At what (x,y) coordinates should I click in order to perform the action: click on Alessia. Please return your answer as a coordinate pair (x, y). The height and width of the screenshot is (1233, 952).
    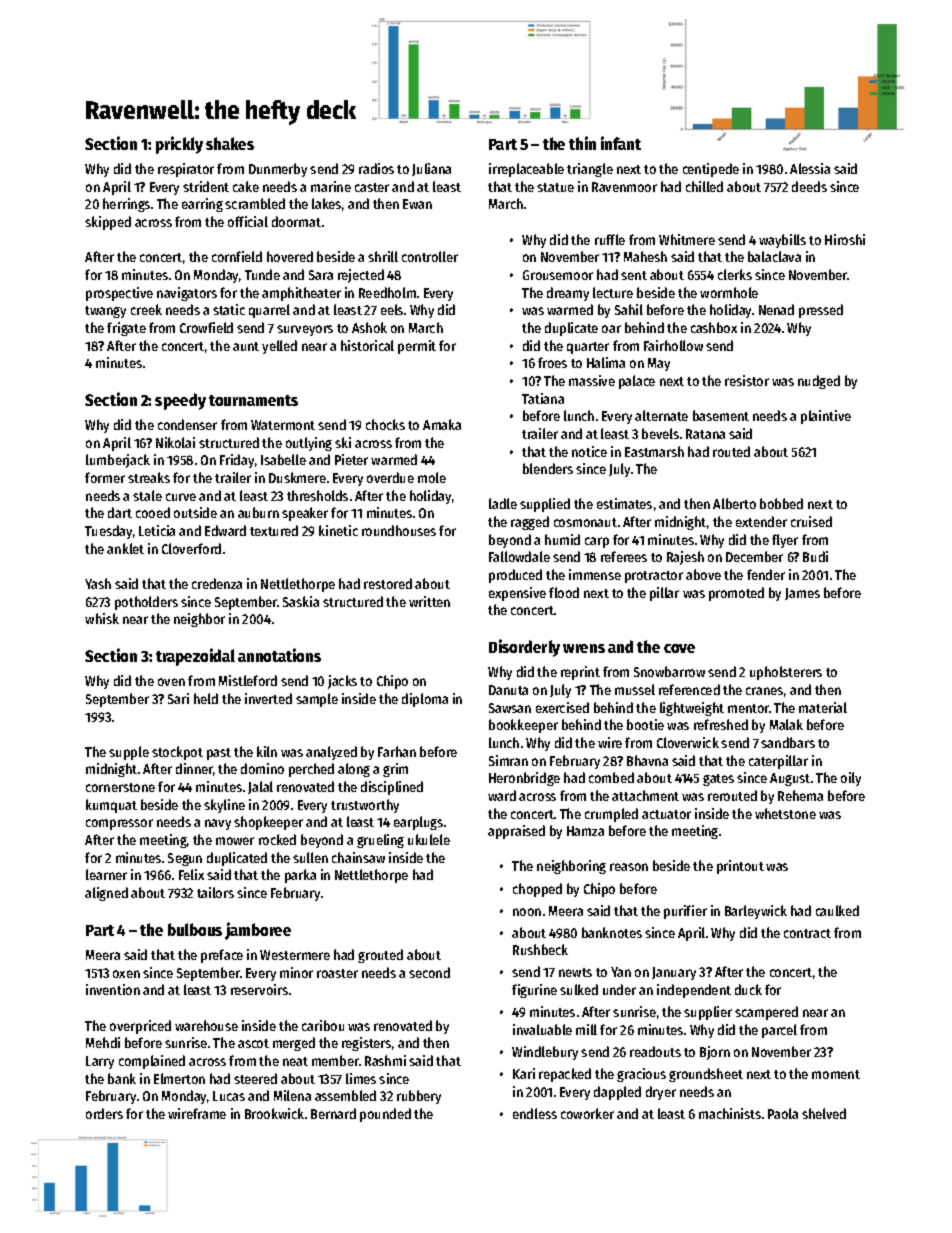
    Looking at the image, I should click on (810, 168).
